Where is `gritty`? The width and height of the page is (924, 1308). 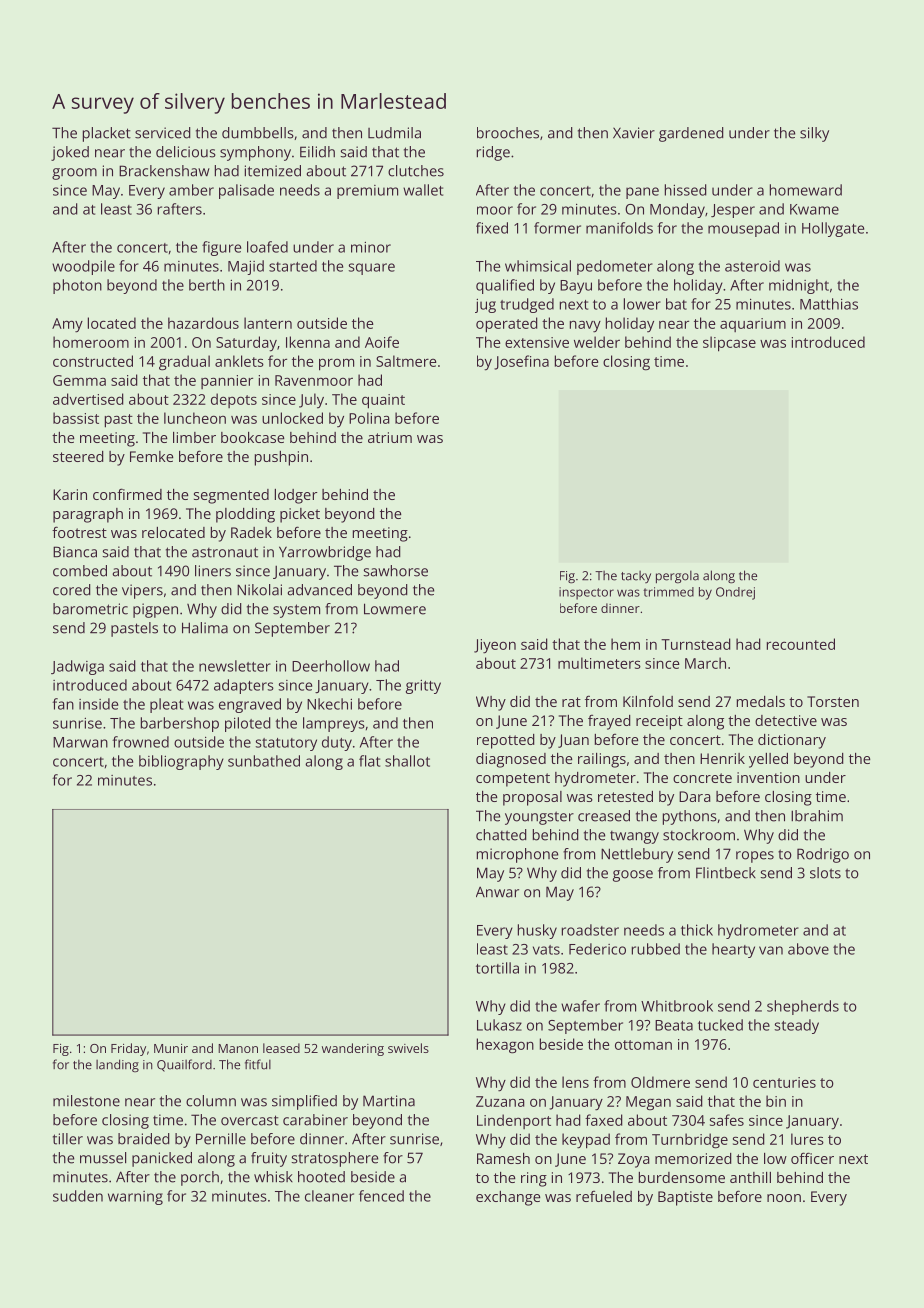 gritty is located at coordinates (423, 687).
